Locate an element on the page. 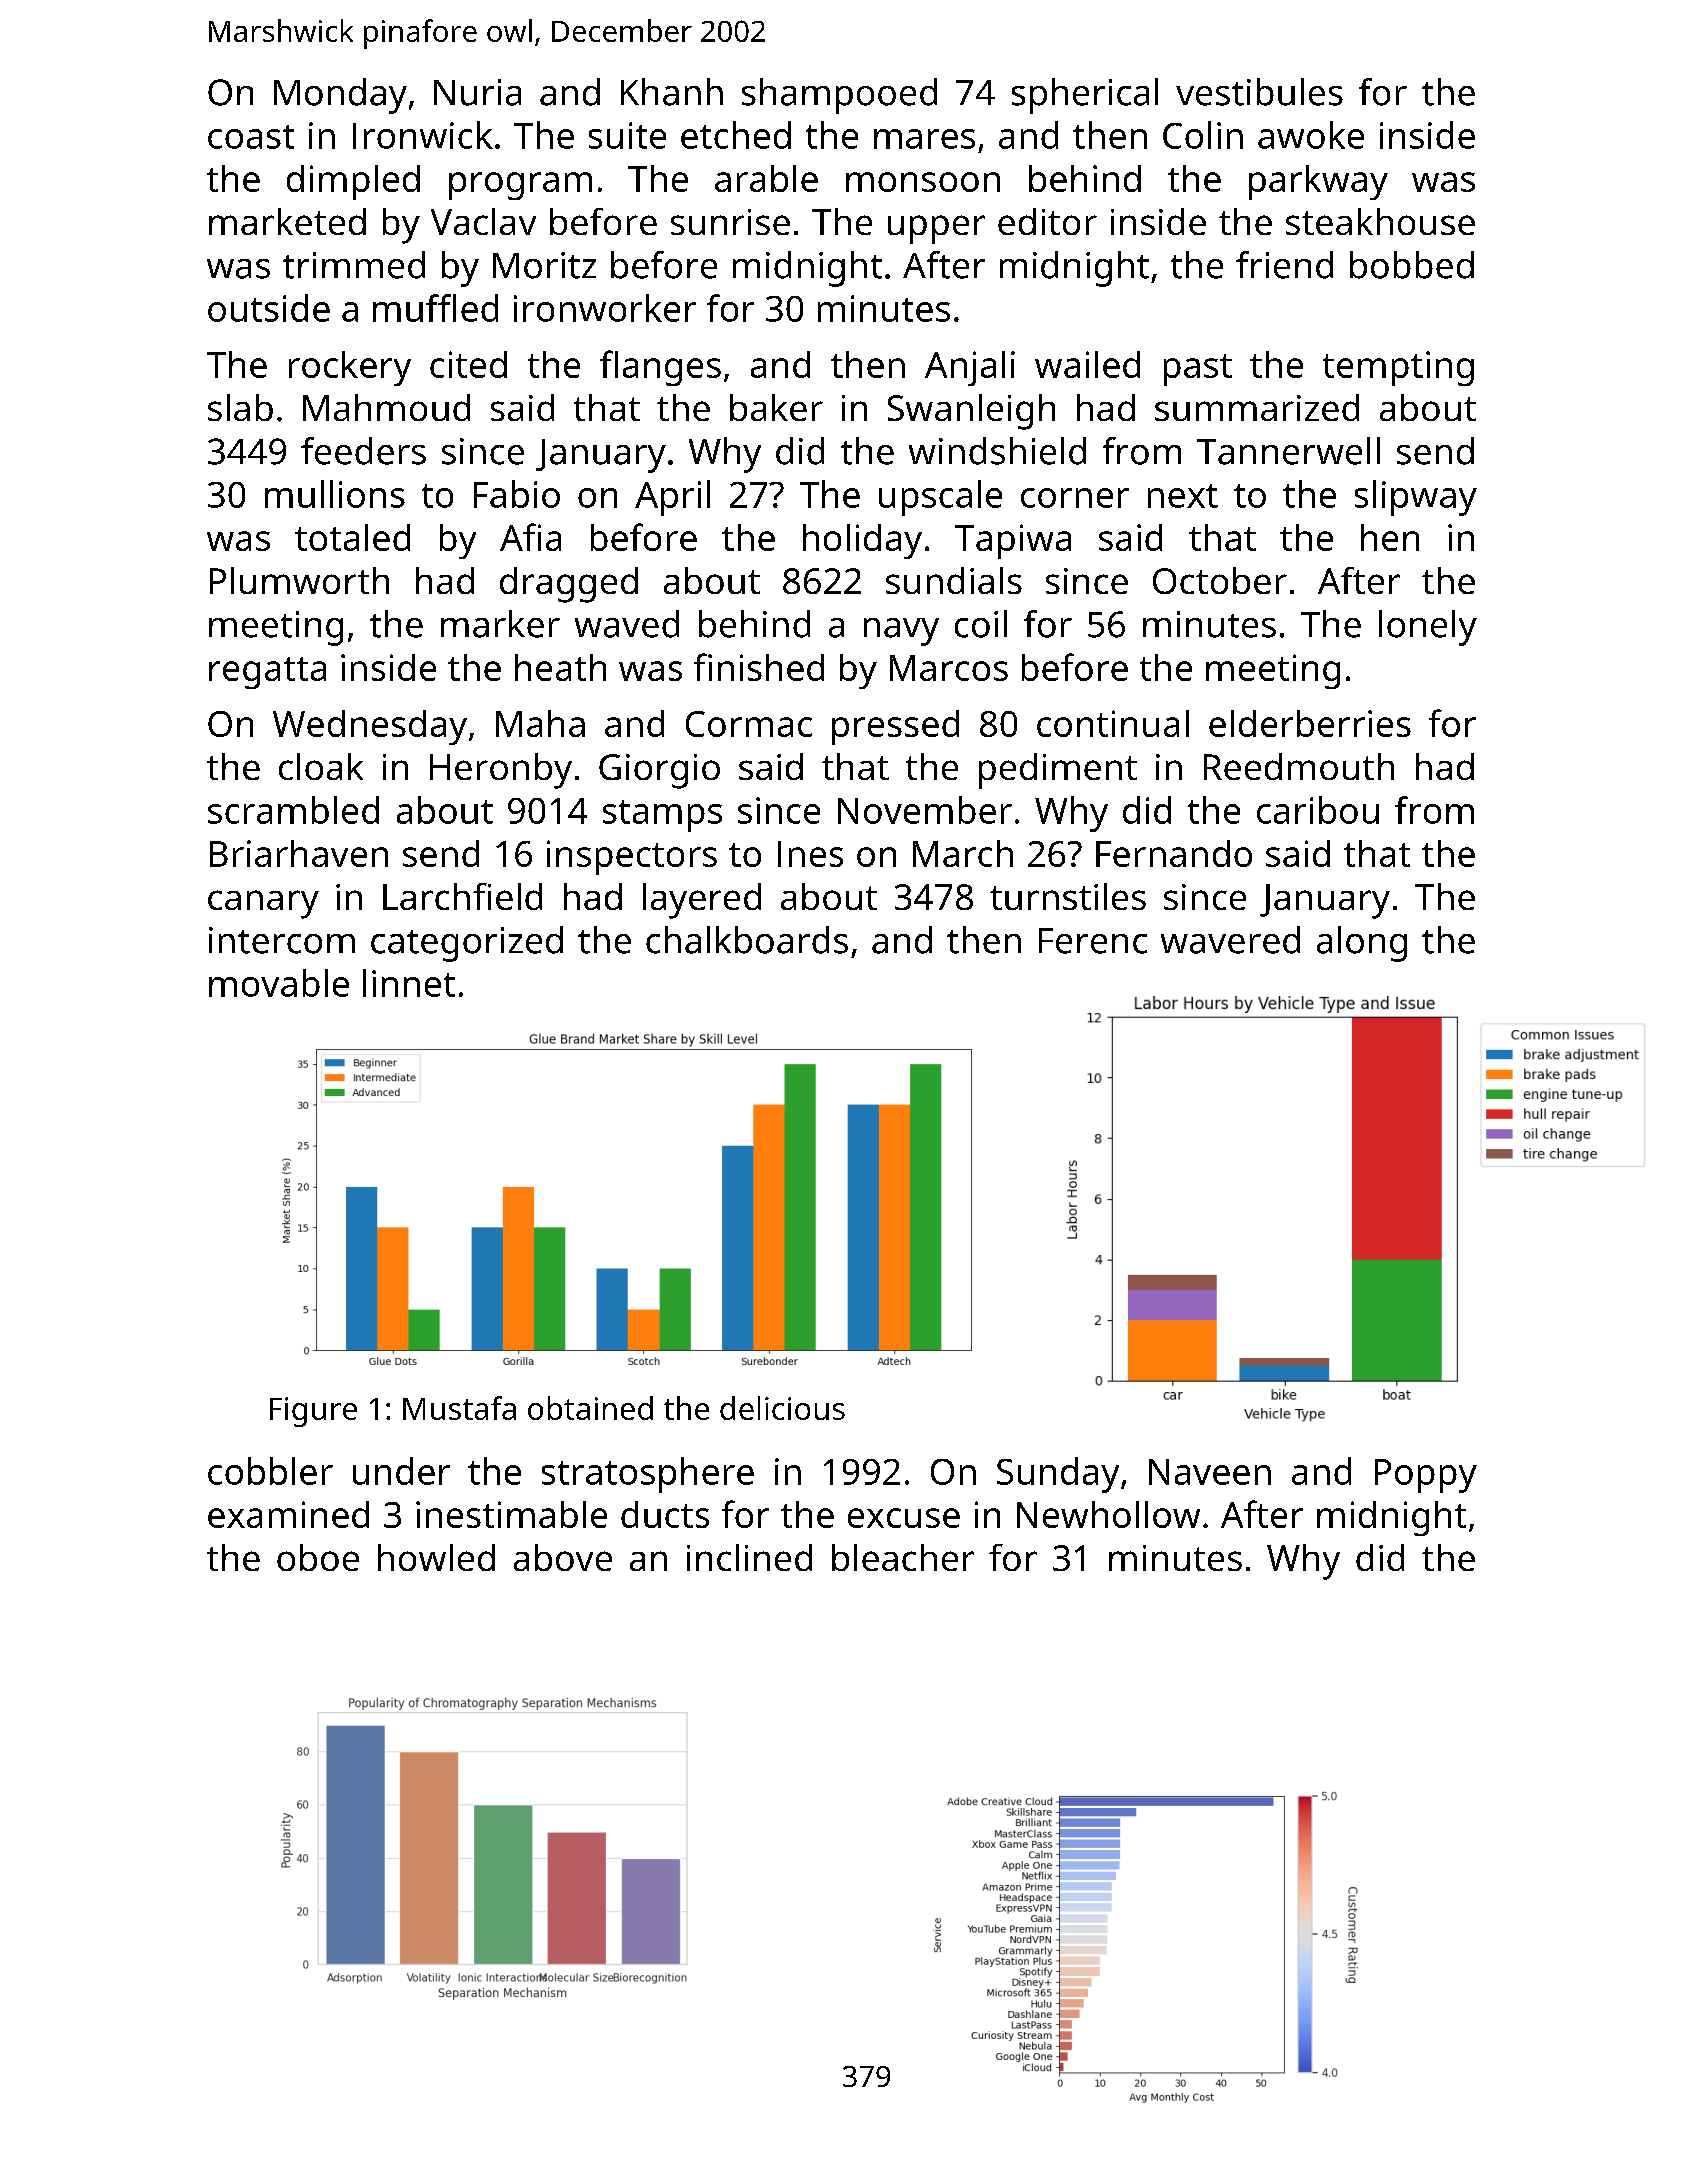  bobbed is located at coordinates (1412, 265).
